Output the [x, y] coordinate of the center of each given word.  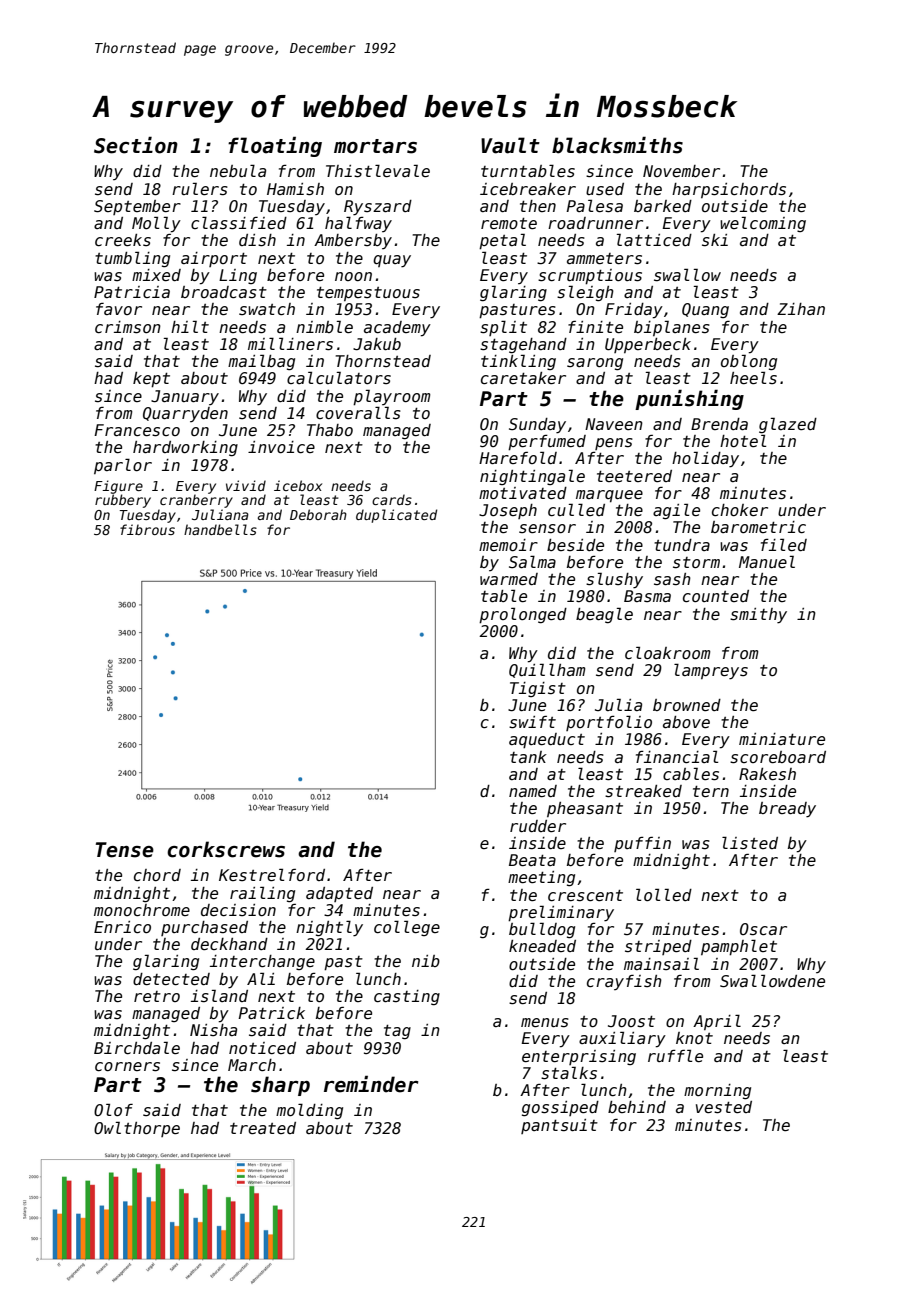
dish [257, 240]
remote [509, 223]
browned [687, 705]
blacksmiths [617, 145]
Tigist [538, 689]
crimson [128, 327]
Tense [125, 850]
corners [127, 1067]
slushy [614, 580]
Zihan [801, 309]
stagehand [523, 346]
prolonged [523, 615]
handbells [220, 529]
